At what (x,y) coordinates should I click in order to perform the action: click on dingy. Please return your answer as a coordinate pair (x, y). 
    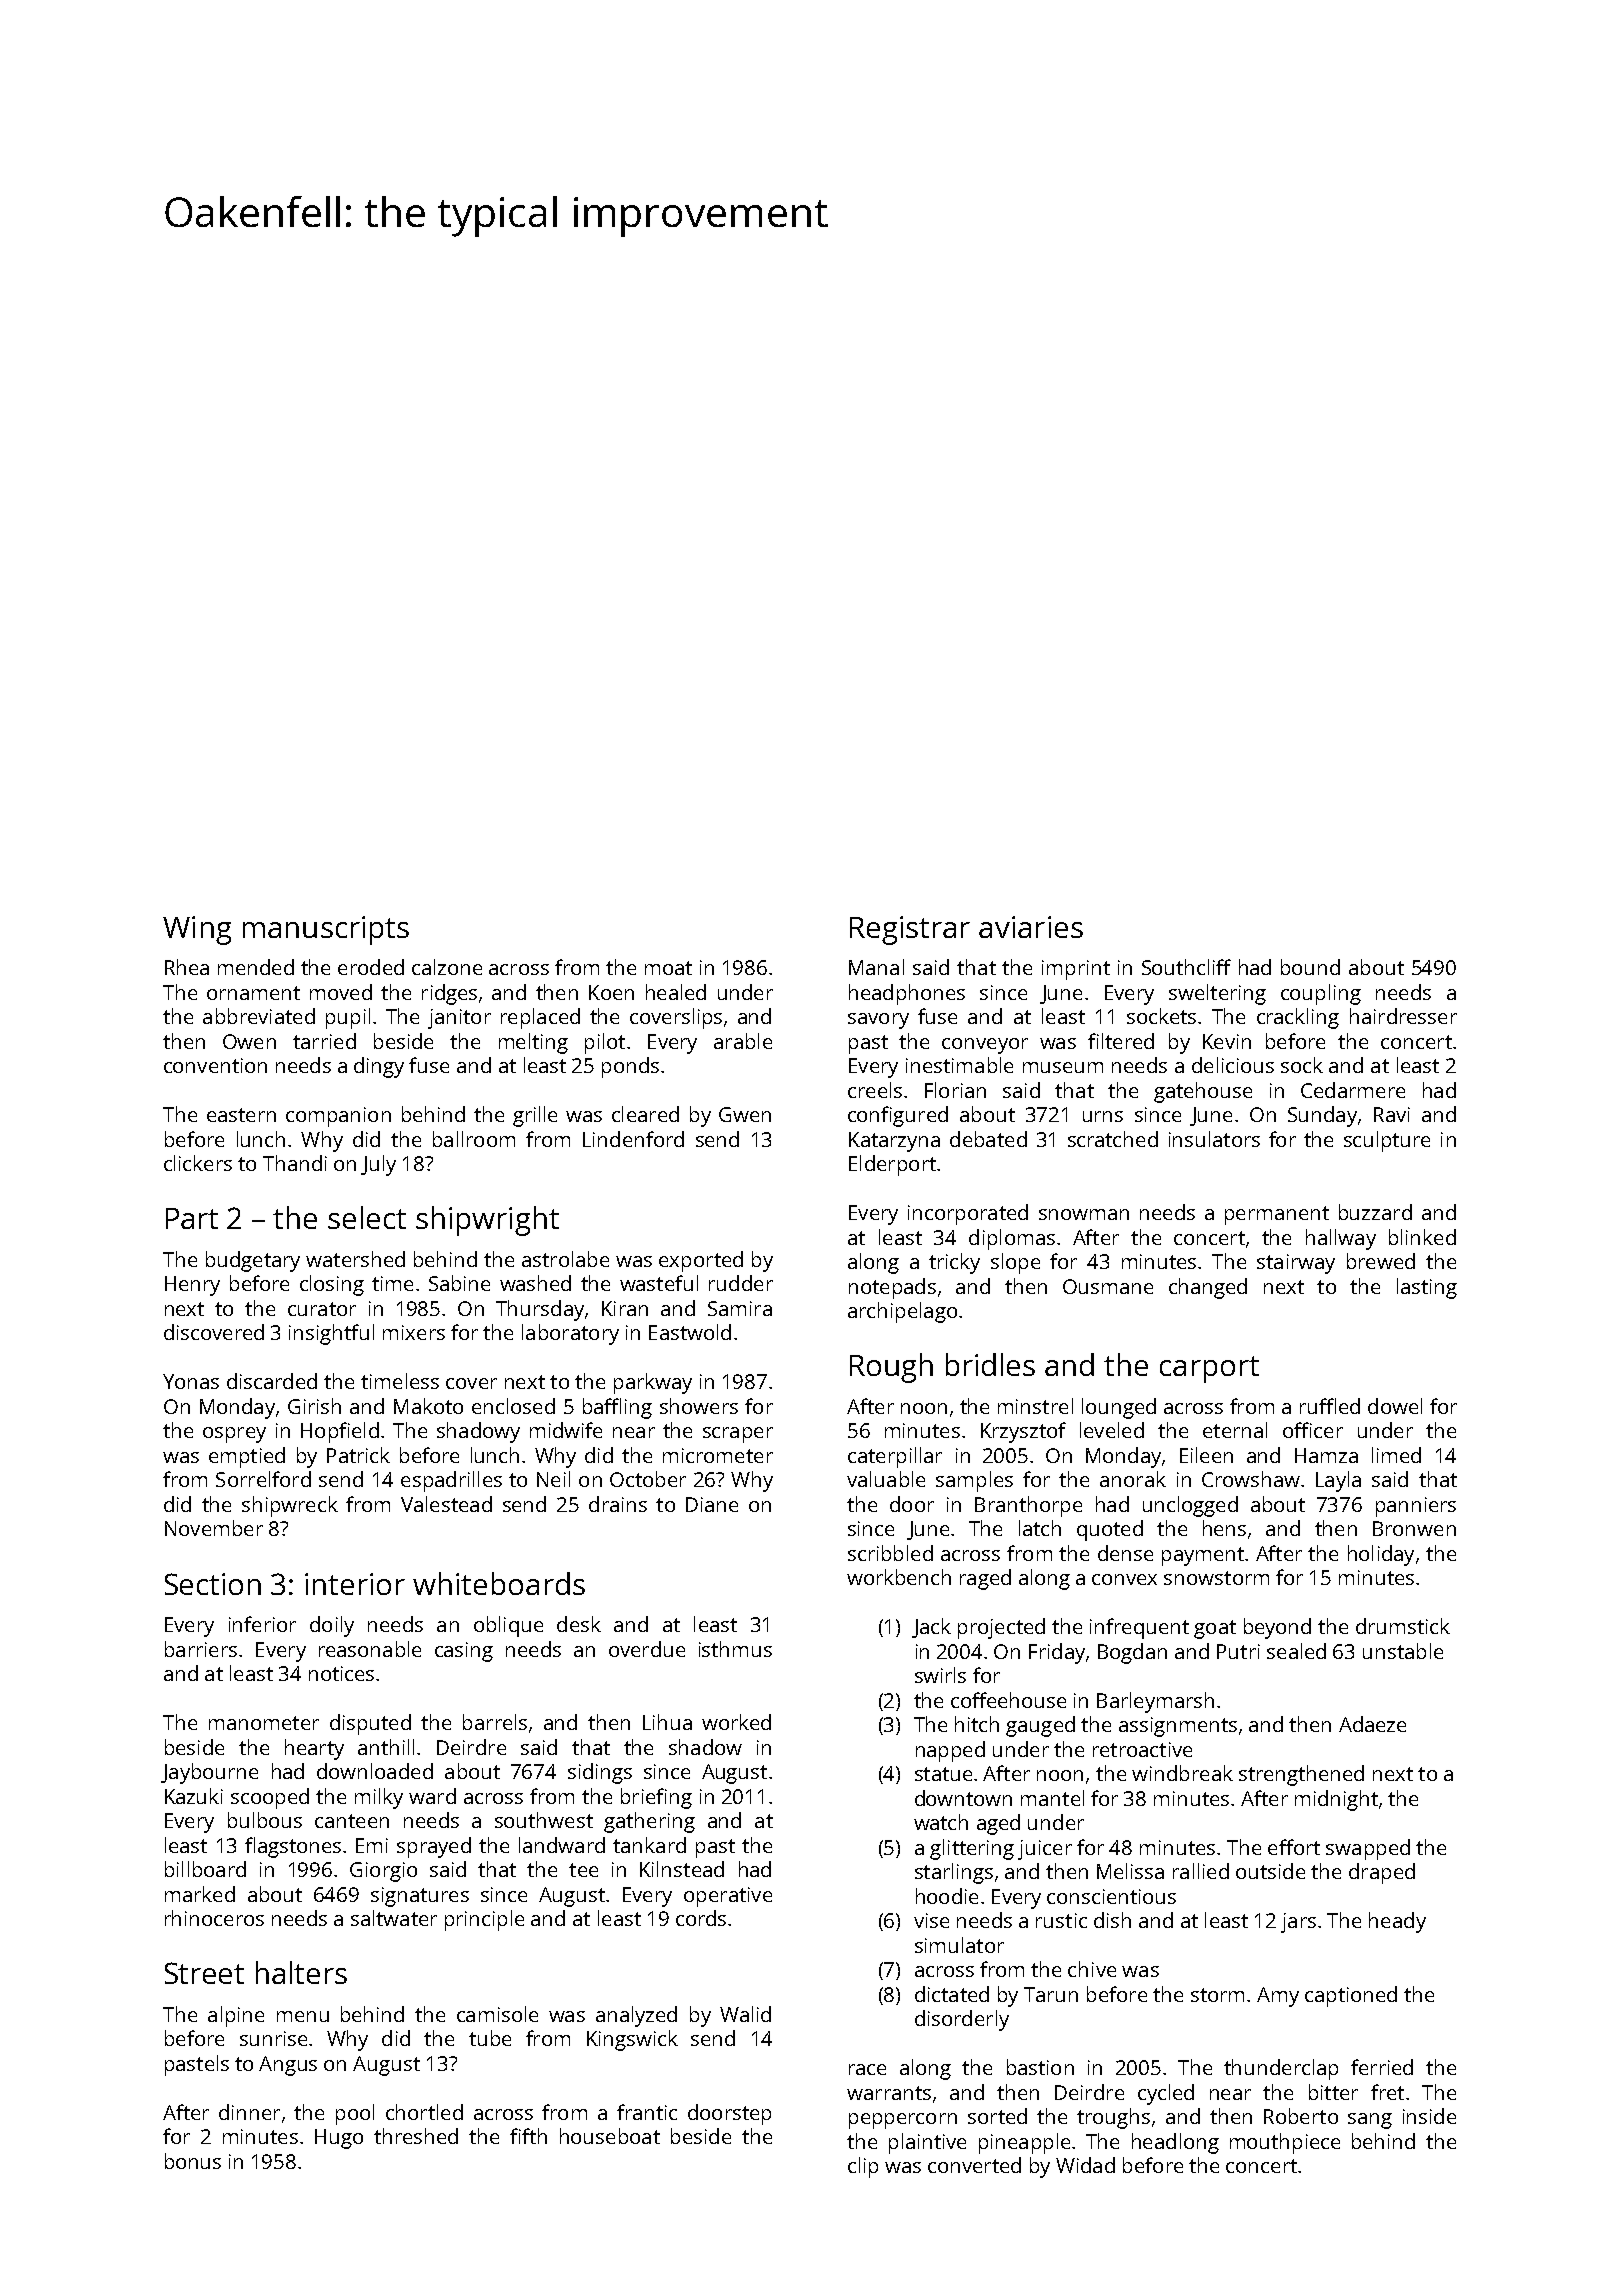
    Looking at the image, I should click on (379, 1067).
